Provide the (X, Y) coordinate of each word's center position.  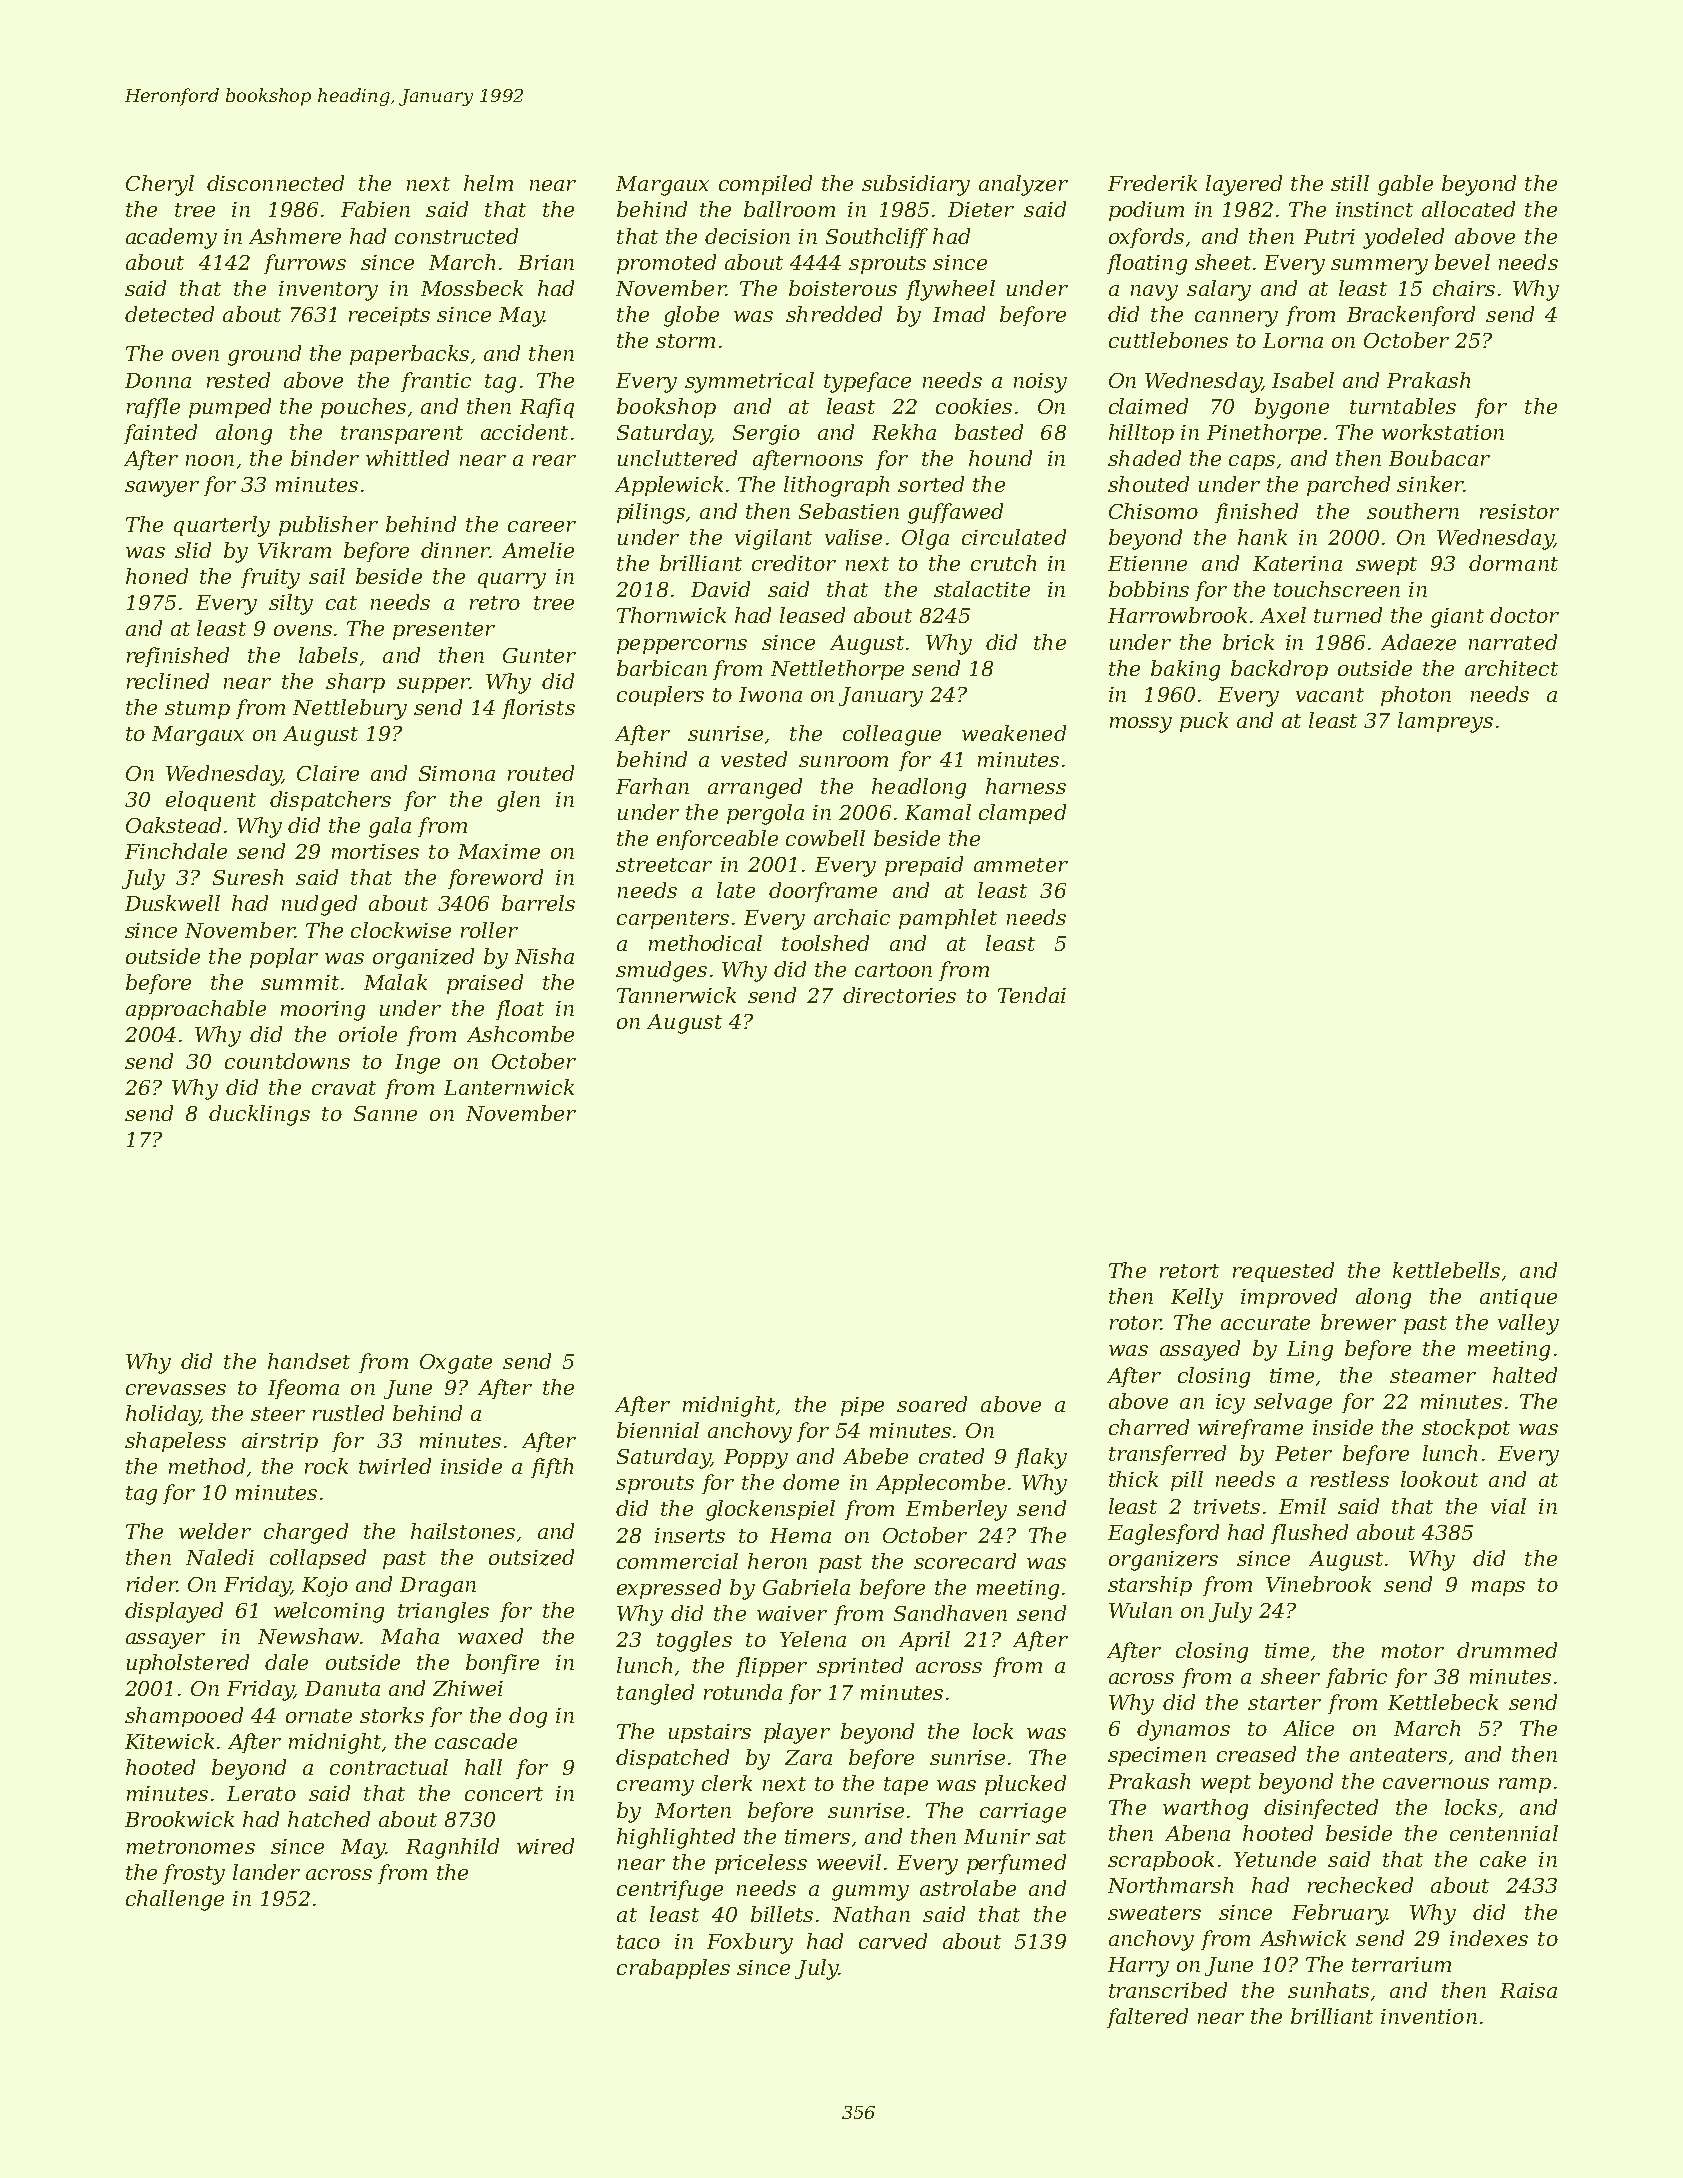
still (1350, 183)
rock (326, 1466)
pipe (862, 1406)
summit (300, 982)
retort (1189, 1271)
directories (899, 995)
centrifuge (670, 1890)
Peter (1303, 1453)
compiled (765, 185)
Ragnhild (452, 1848)
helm (488, 183)
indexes (1489, 1938)
